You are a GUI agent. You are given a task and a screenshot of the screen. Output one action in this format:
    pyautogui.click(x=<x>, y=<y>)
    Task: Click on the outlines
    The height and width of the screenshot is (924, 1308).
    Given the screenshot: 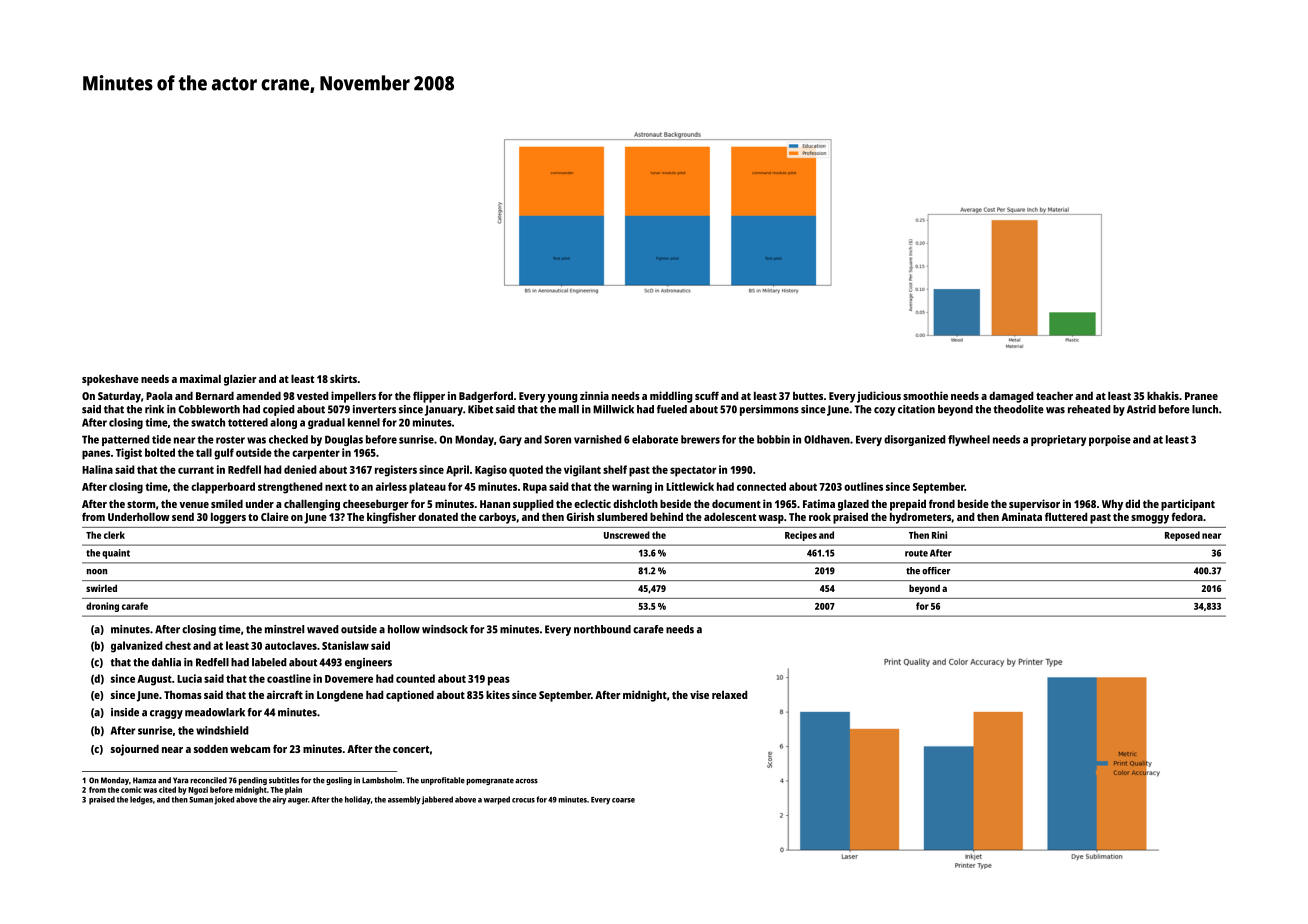 What is the action you would take?
    pyautogui.click(x=863, y=486)
